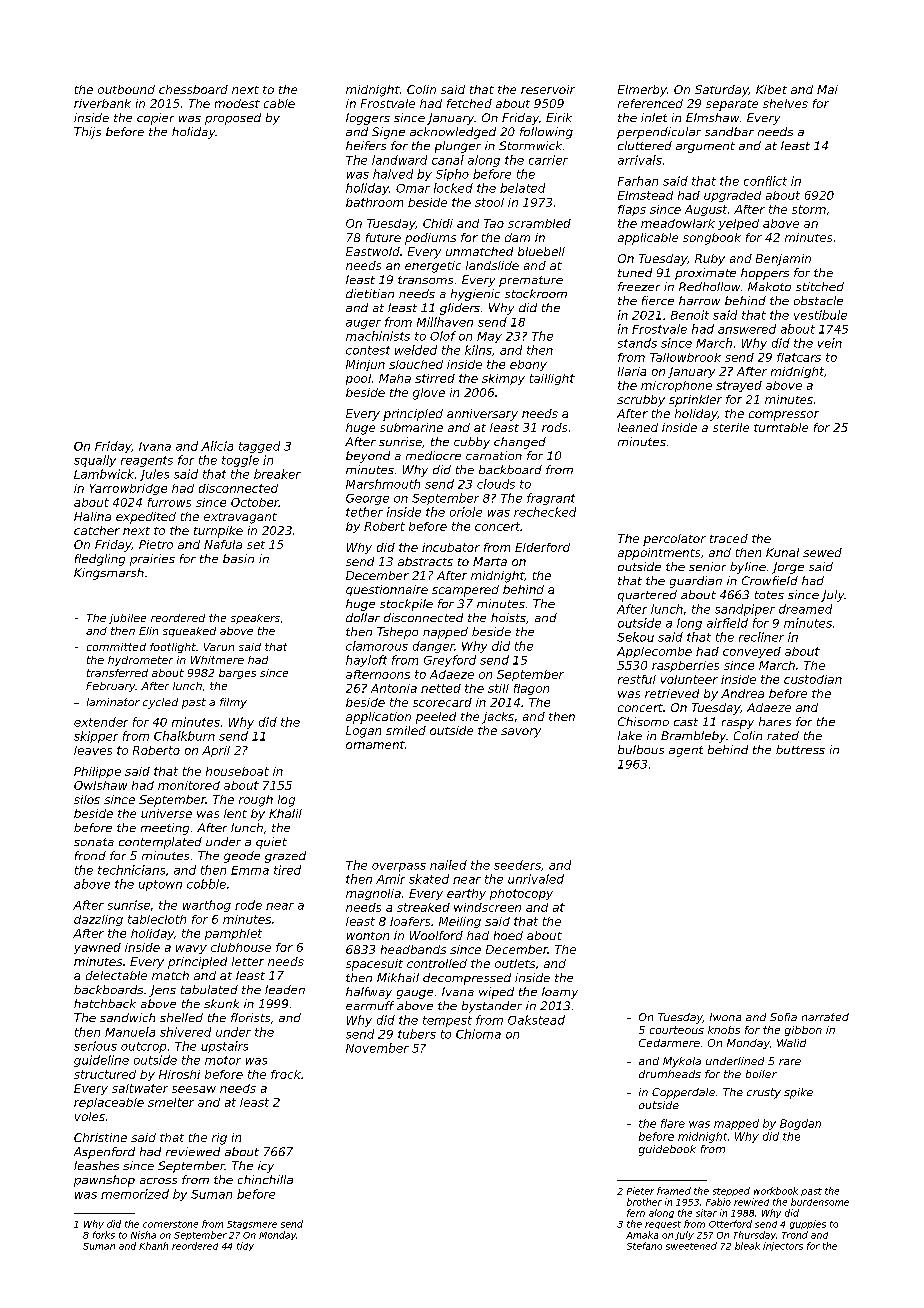 Image resolution: width=924 pixels, height=1308 pixels. Describe the element at coordinates (248, 961) in the document. I see `letter` at that location.
